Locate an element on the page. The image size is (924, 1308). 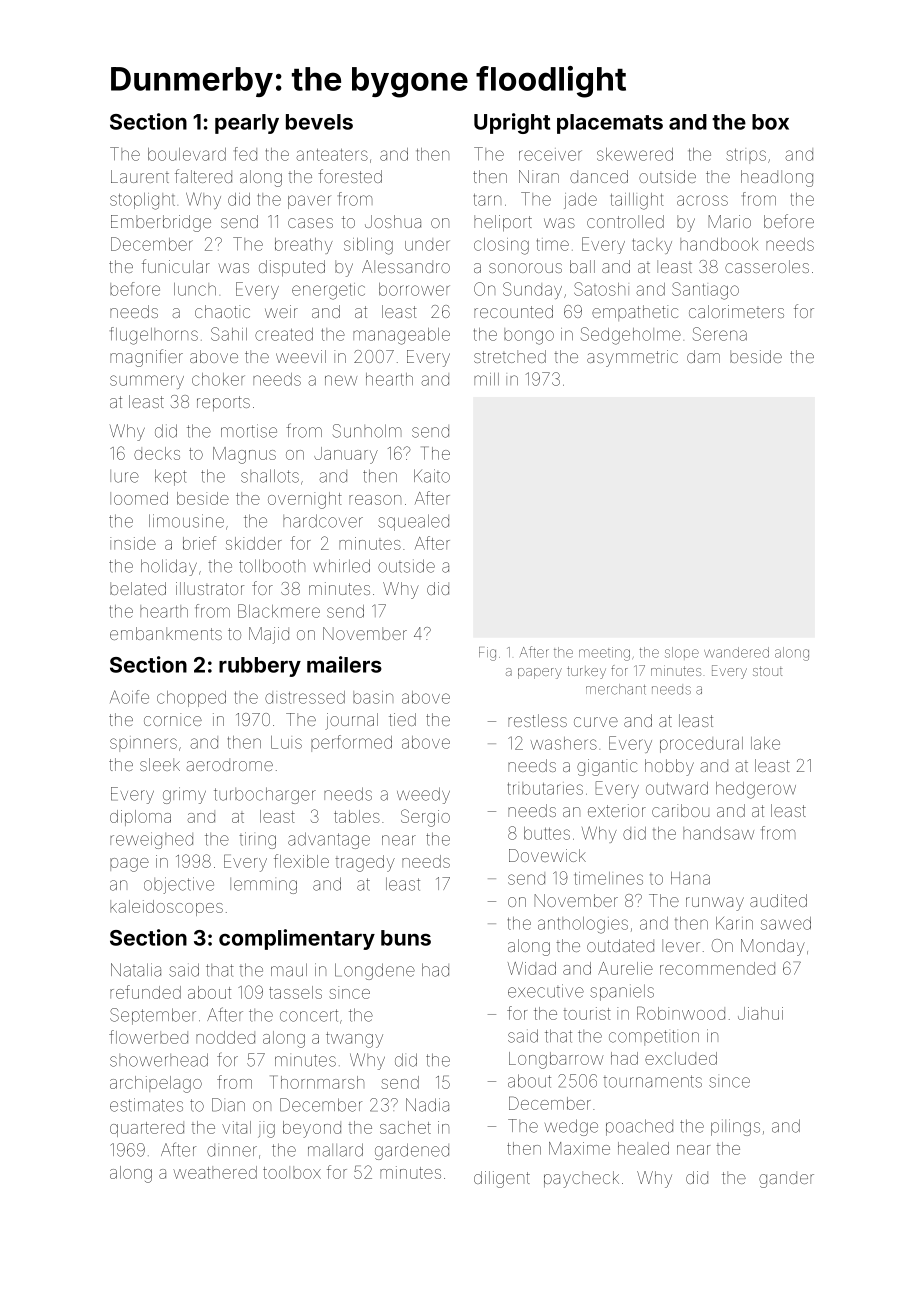
Widad is located at coordinates (532, 968).
